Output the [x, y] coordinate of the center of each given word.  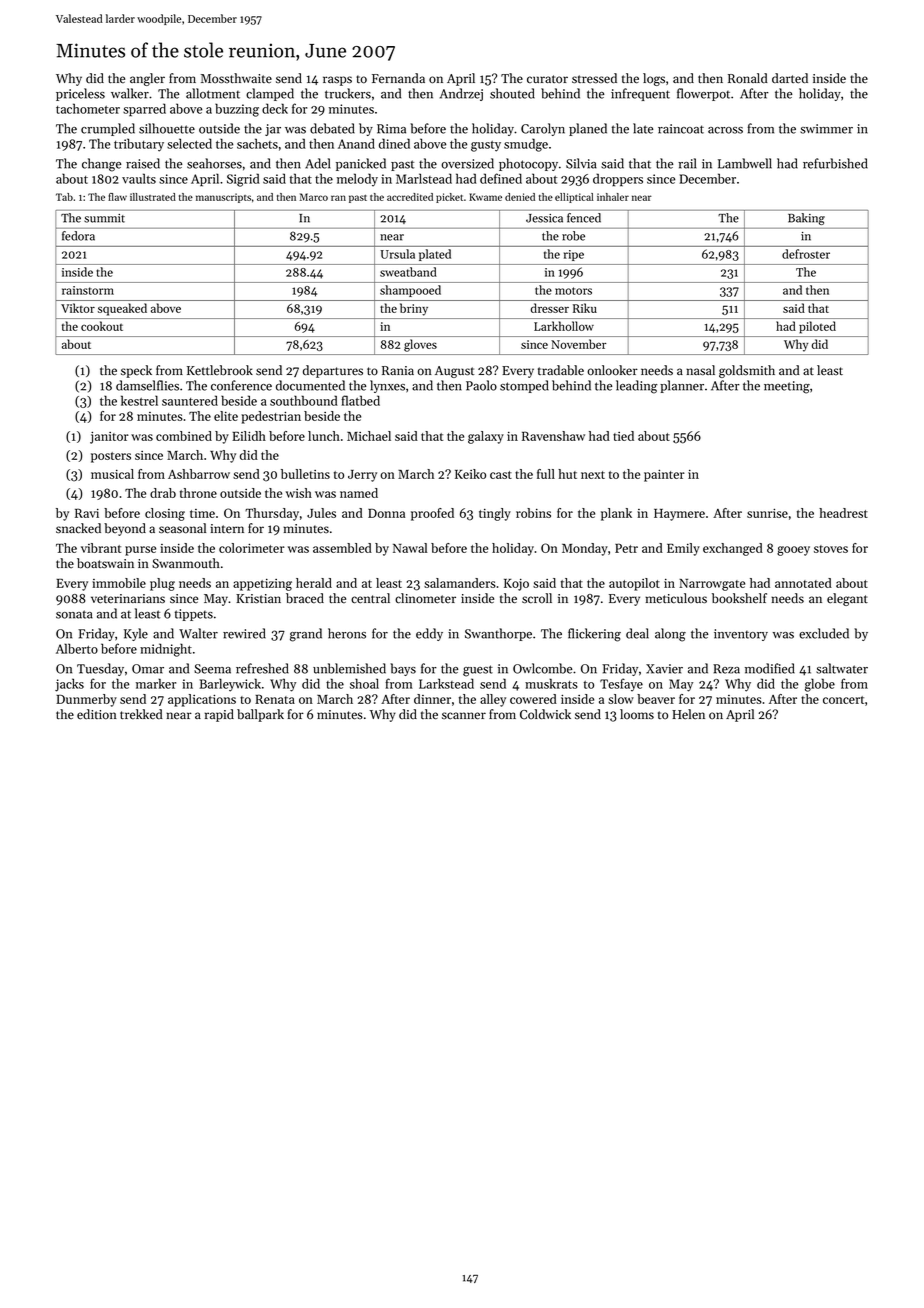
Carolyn [543, 129]
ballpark [260, 715]
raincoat [681, 129]
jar [273, 130]
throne [198, 493]
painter [664, 476]
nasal [700, 370]
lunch [324, 436]
